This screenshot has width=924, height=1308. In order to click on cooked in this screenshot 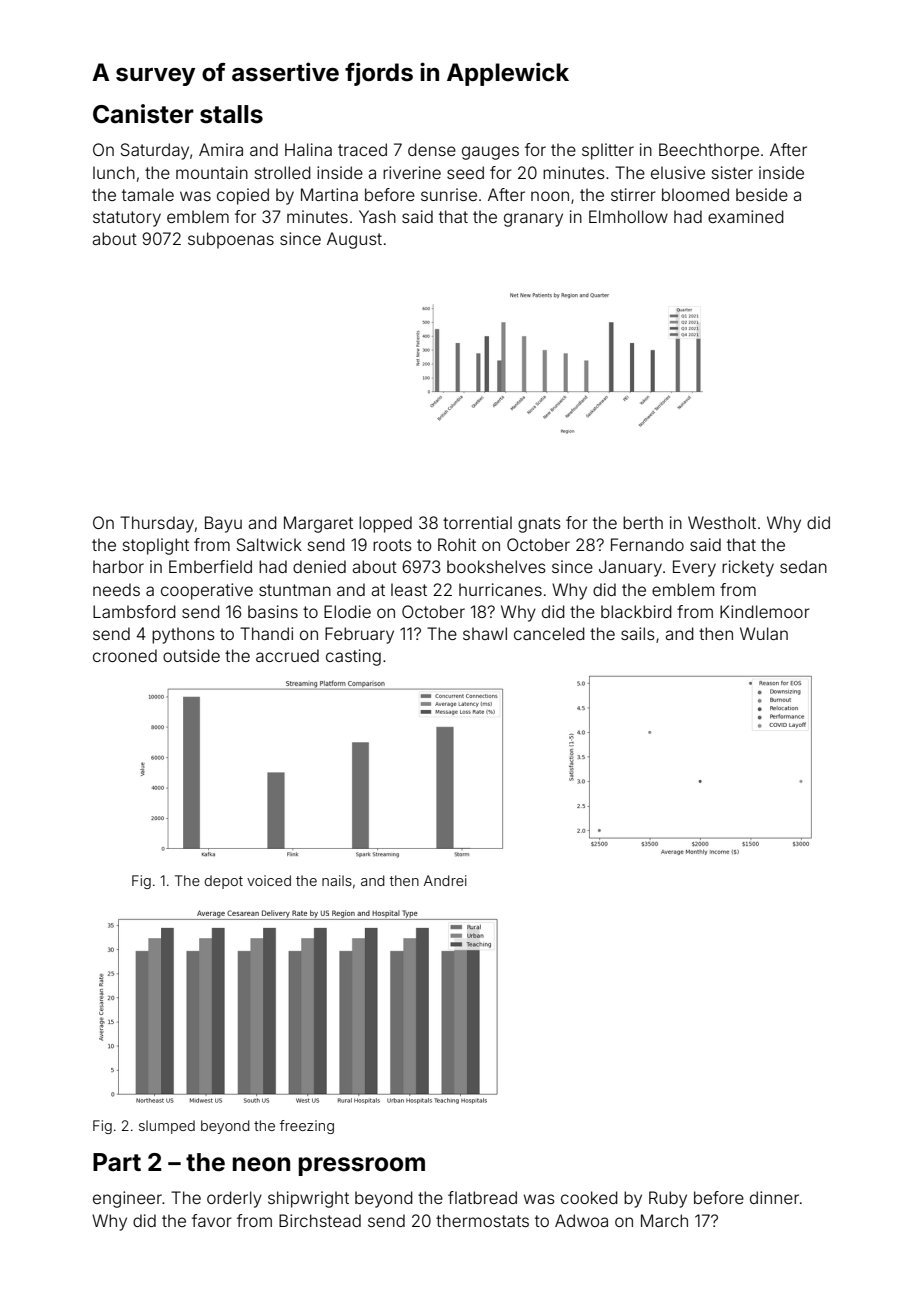, I will do `click(589, 1197)`.
